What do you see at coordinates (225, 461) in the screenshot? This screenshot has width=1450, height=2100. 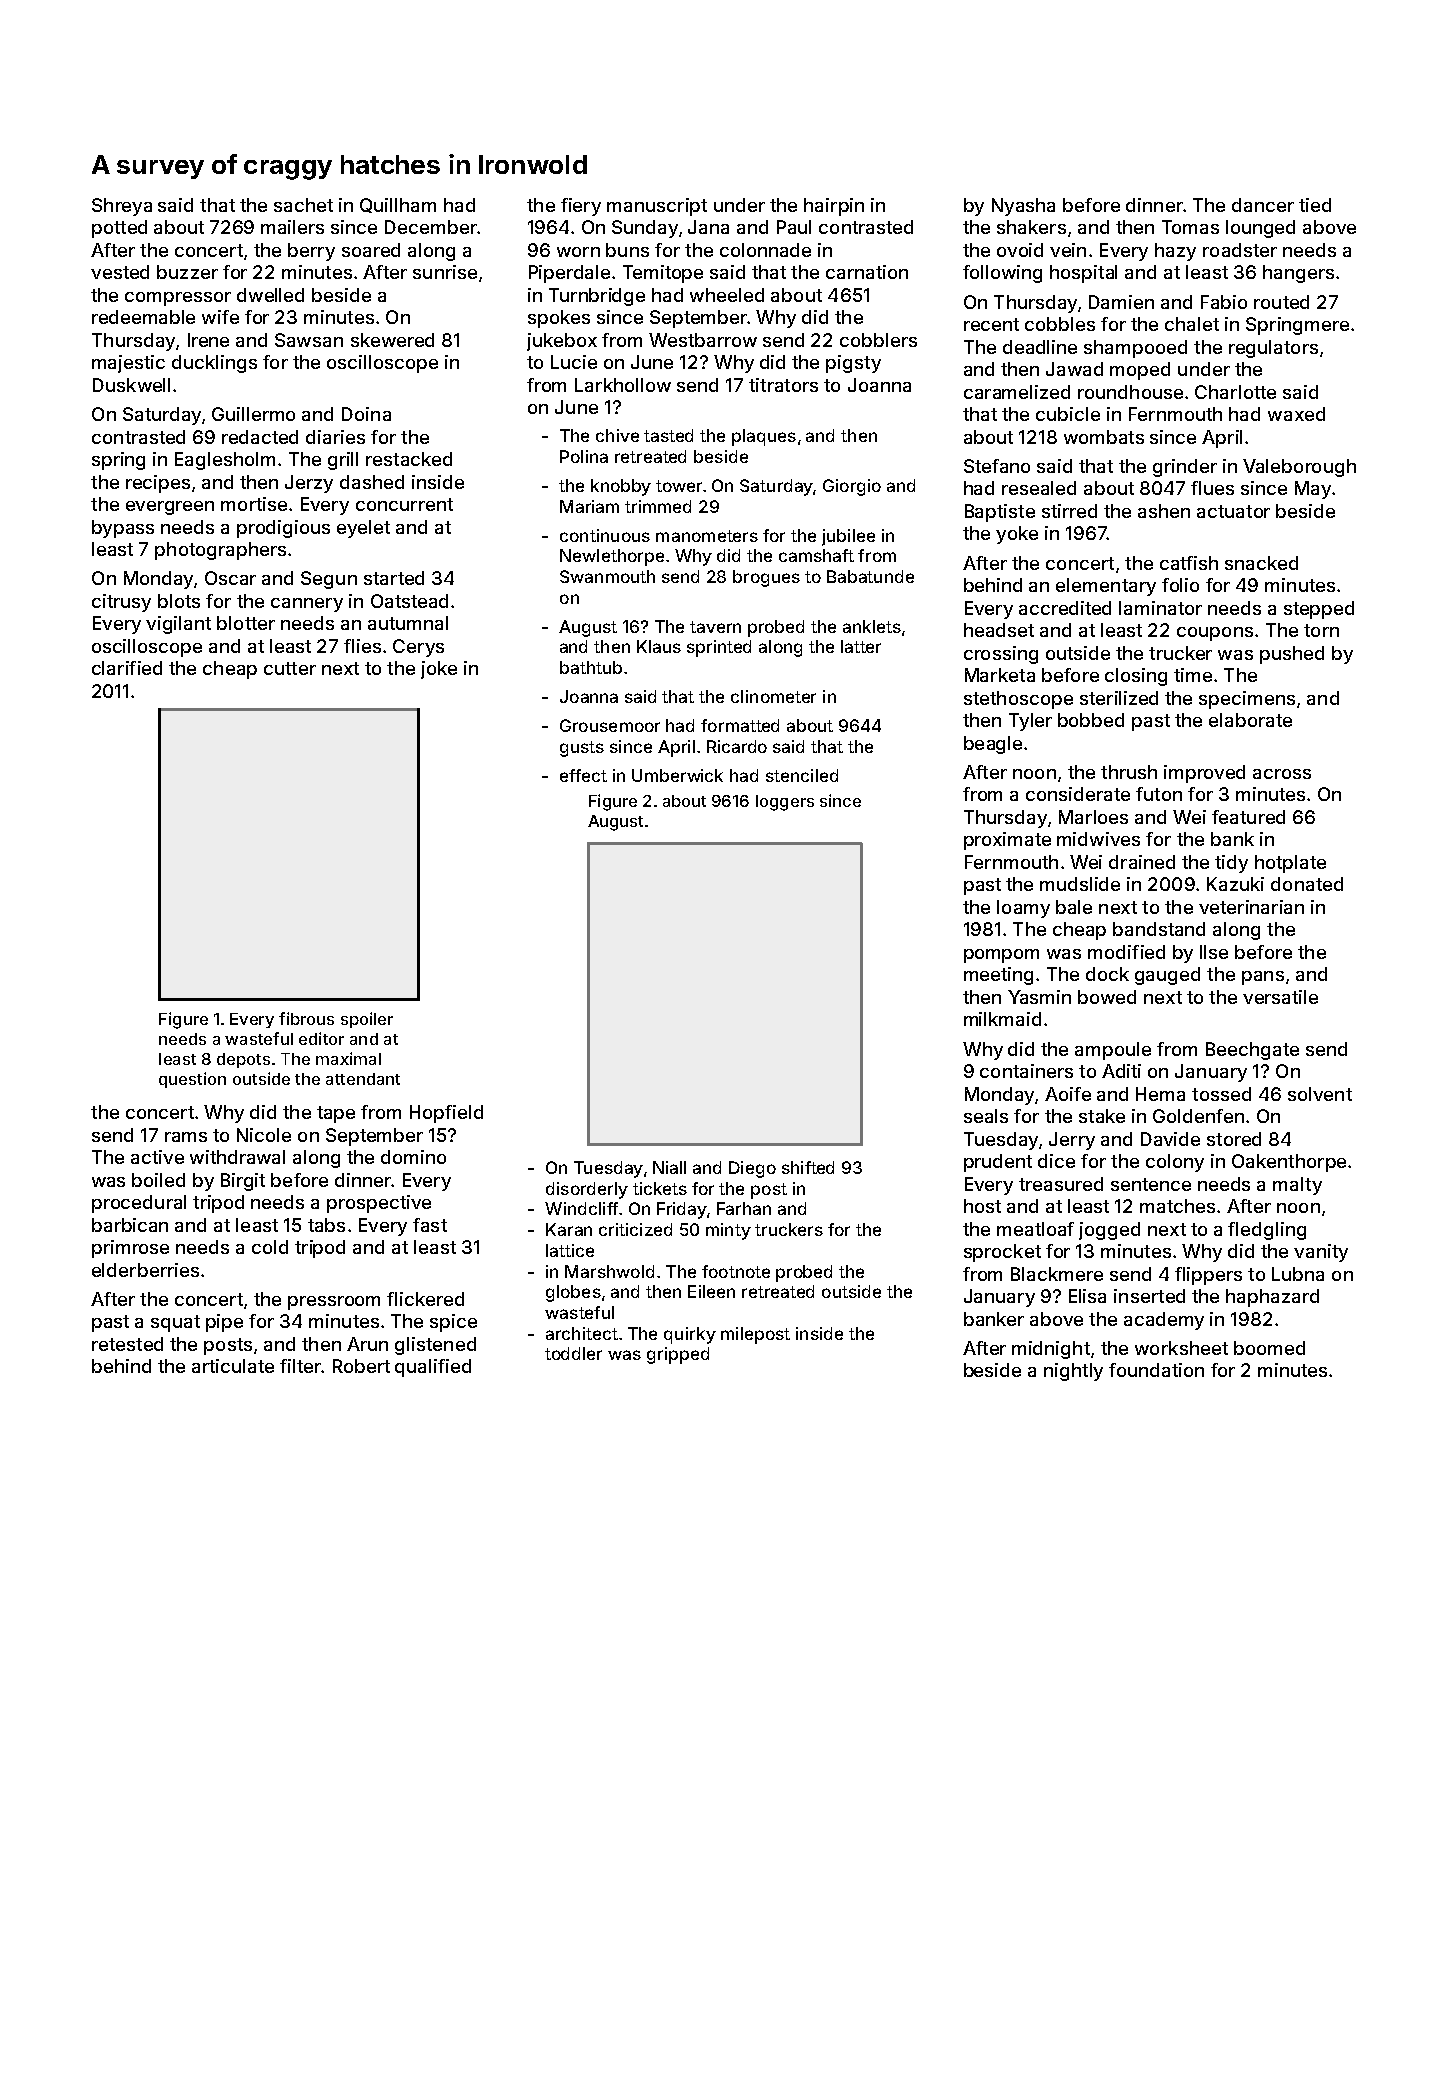 I see `Eaglesholm` at bounding box center [225, 461].
